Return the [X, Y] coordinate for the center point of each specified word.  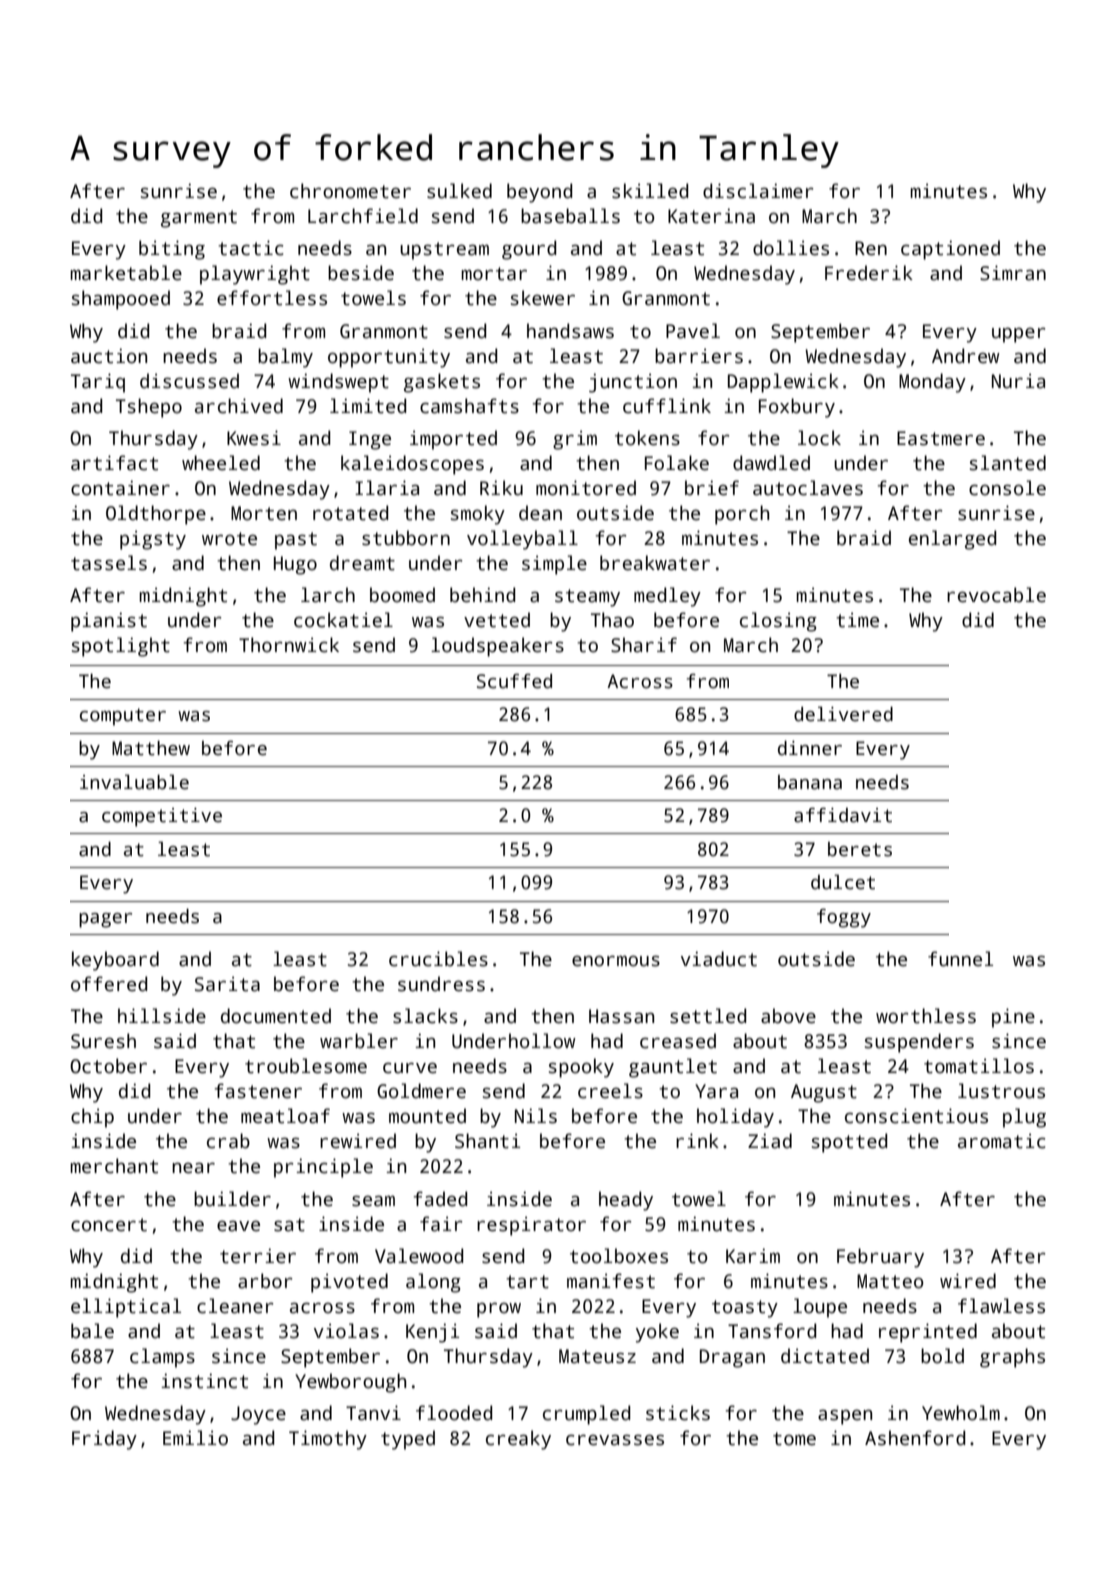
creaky [518, 1440]
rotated [350, 513]
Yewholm [961, 1413]
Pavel [693, 331]
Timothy [328, 1440]
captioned [950, 250]
